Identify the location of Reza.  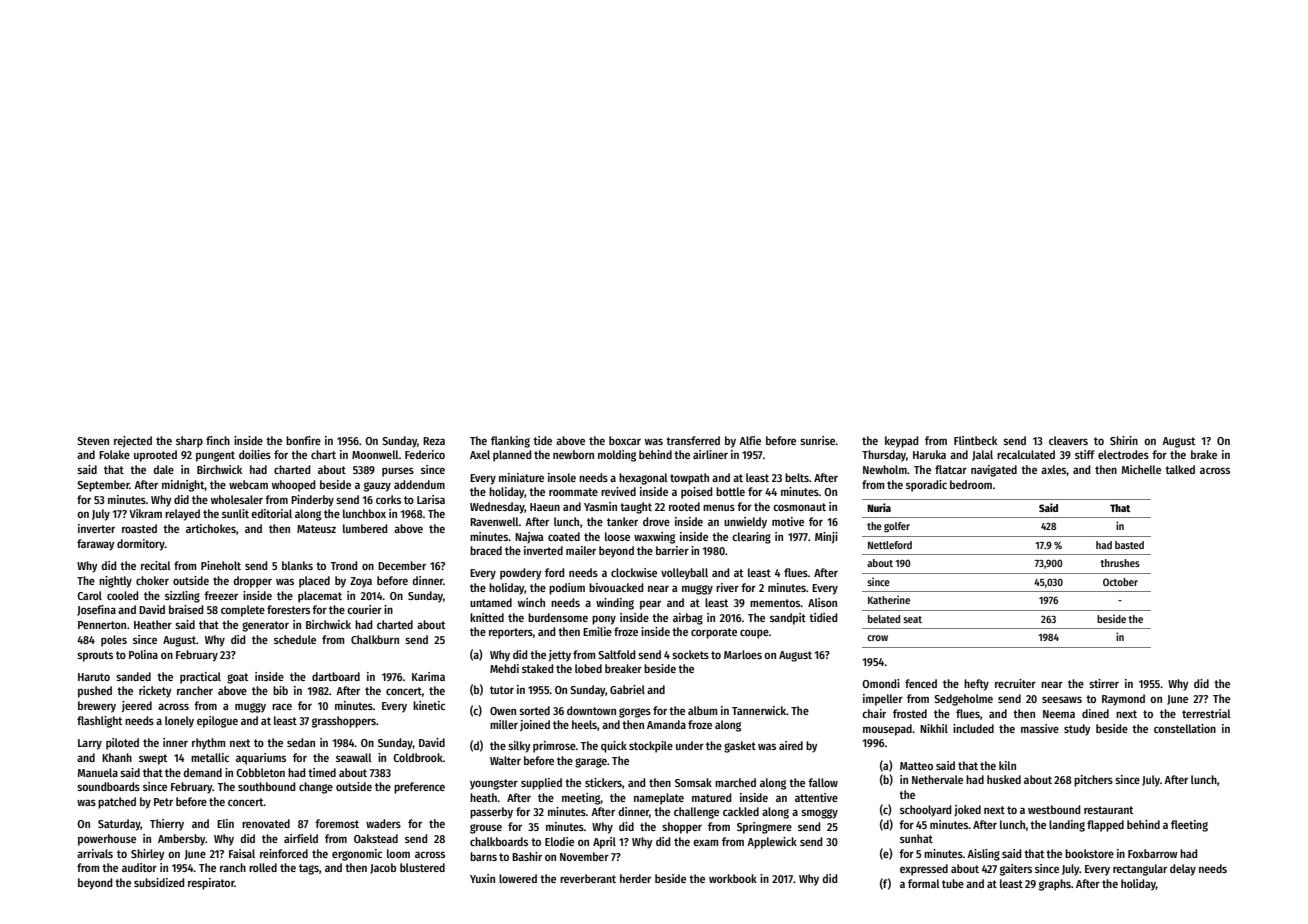
(434, 441).
